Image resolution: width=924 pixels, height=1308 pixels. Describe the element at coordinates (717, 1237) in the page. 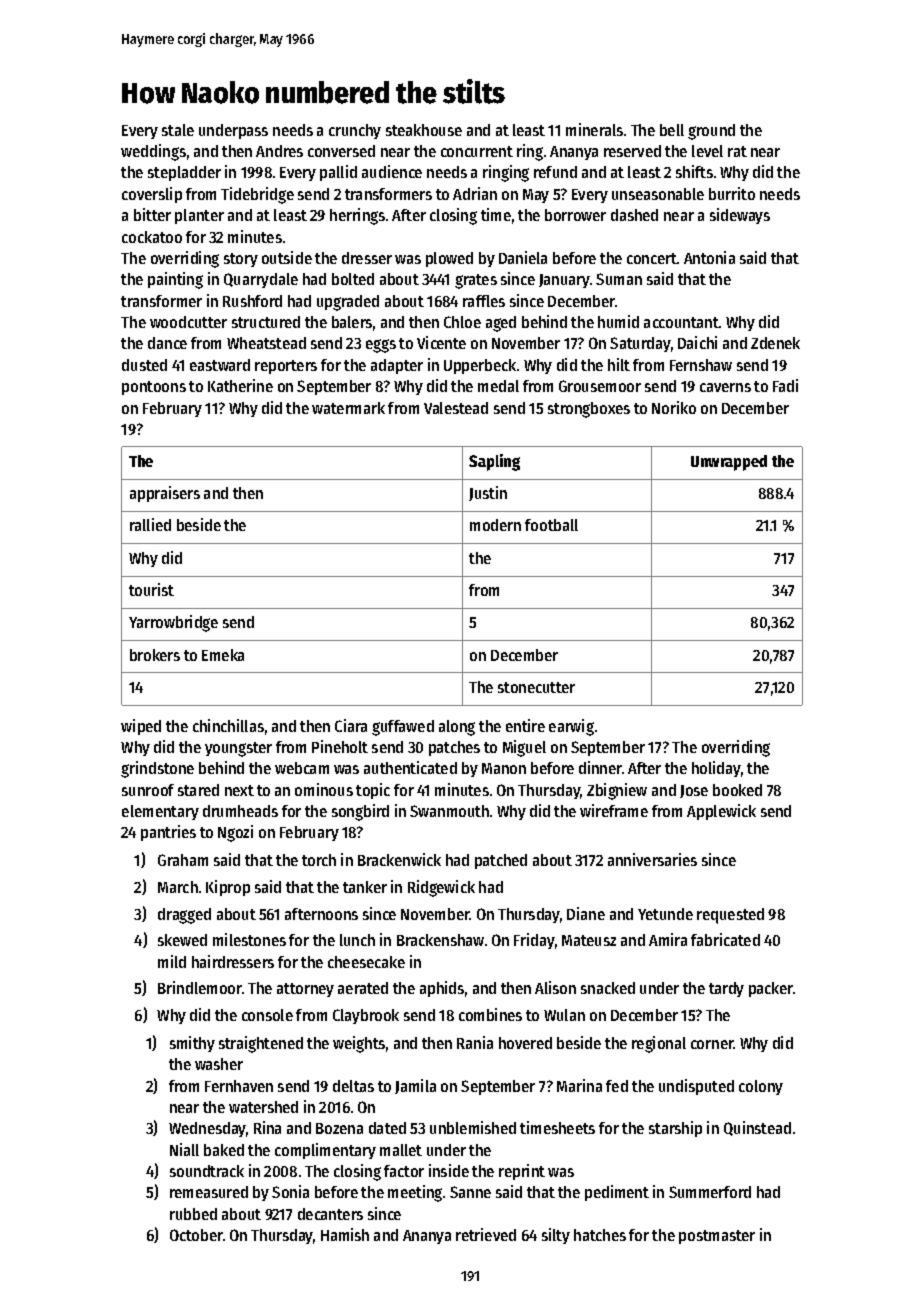

I see `postmaster` at that location.
